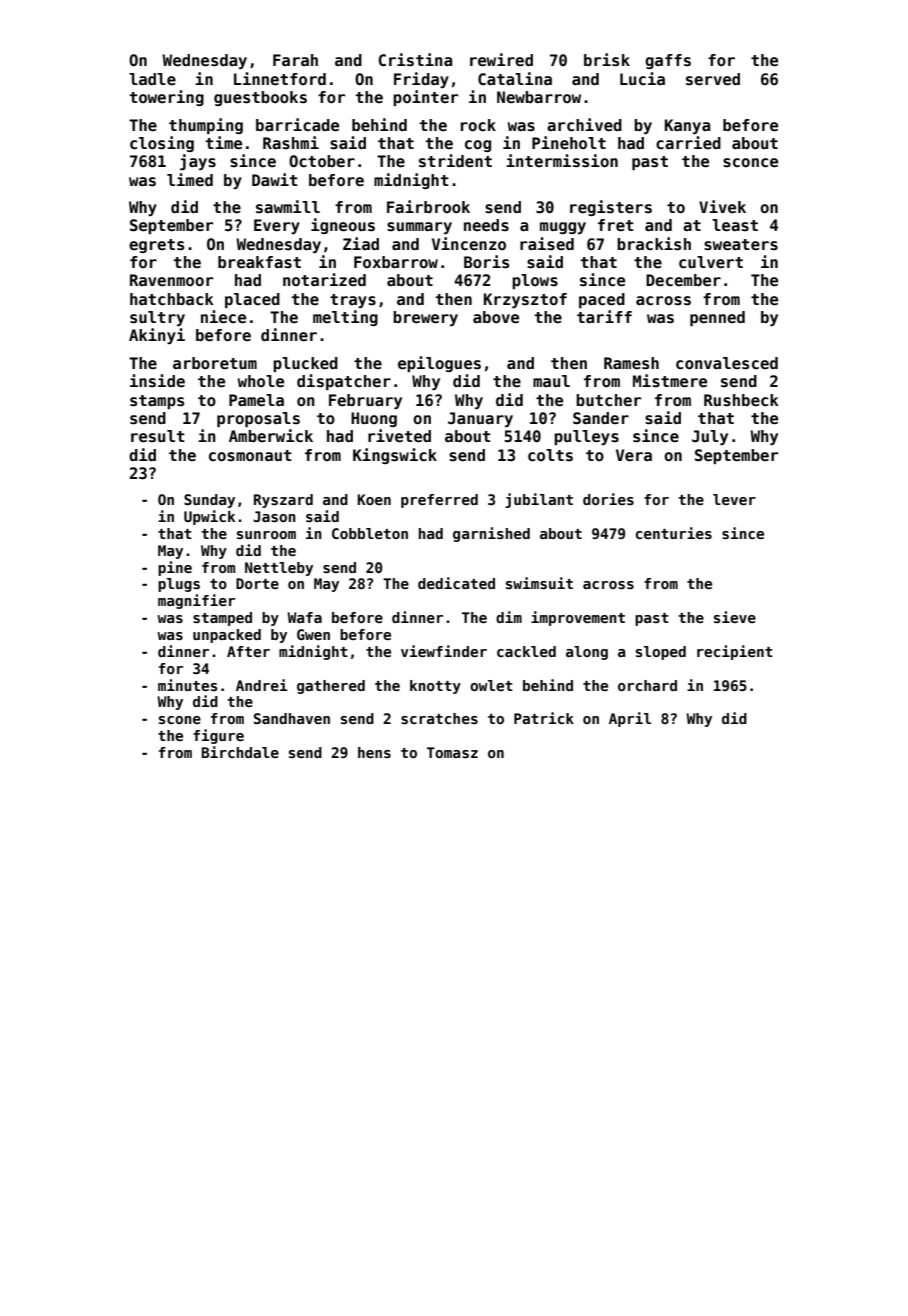  Describe the element at coordinates (734, 499) in the image. I see `lever` at that location.
